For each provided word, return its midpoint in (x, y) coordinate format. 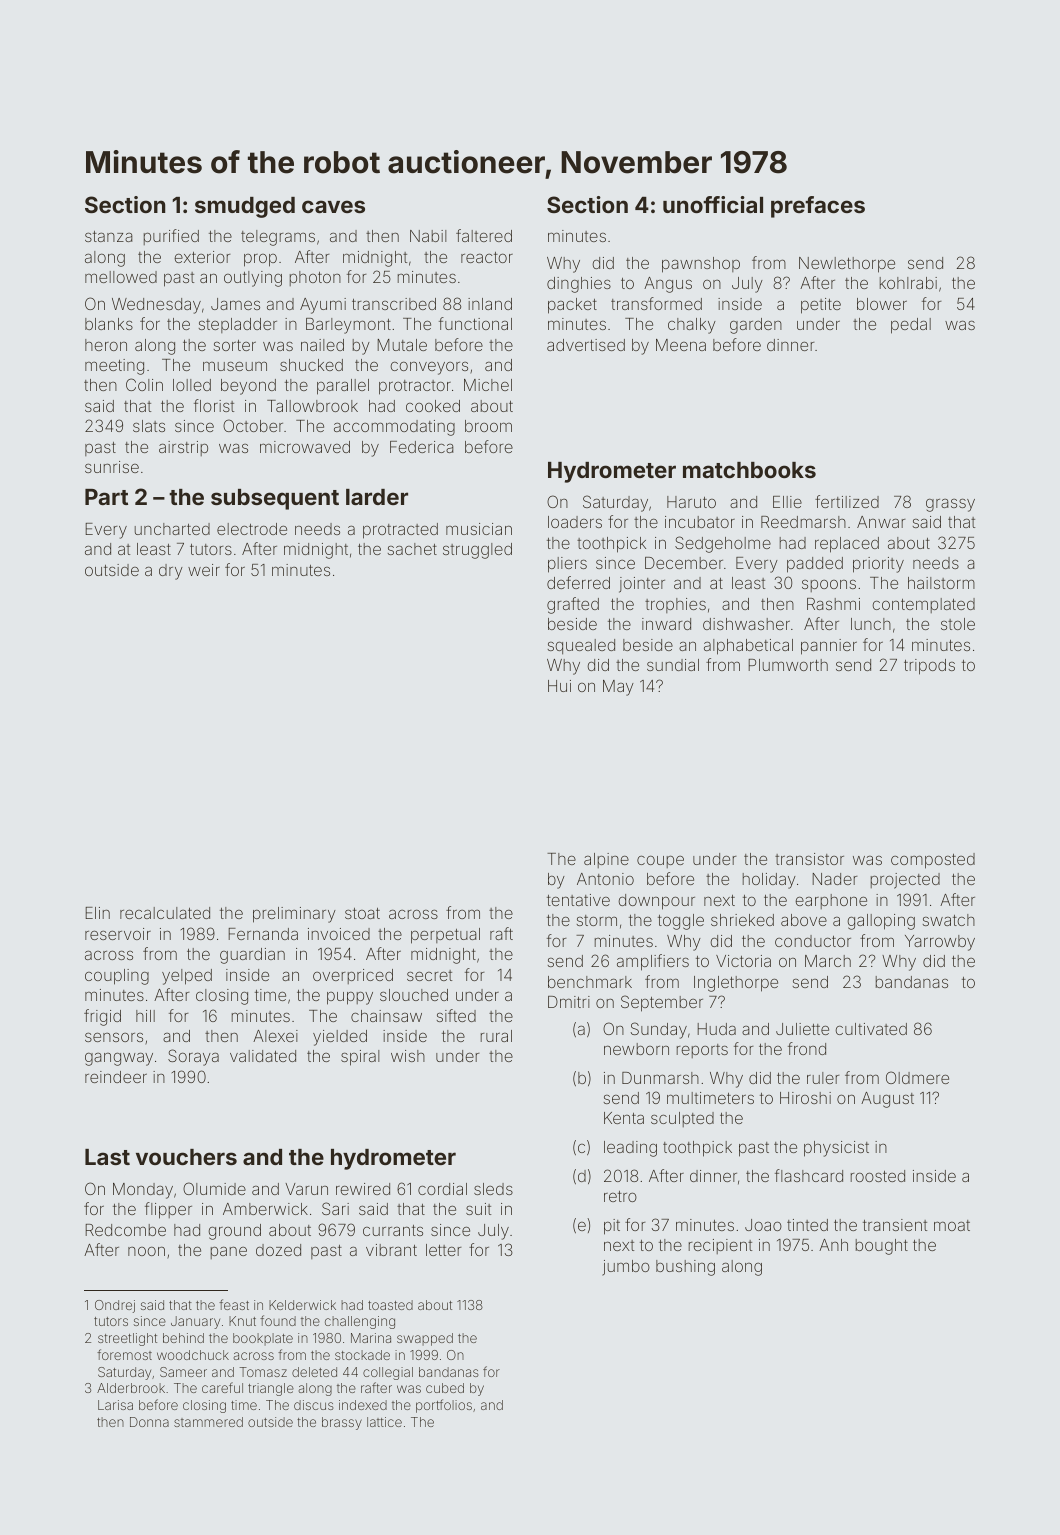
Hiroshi (805, 1098)
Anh (833, 1245)
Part (106, 497)
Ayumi (323, 306)
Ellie (787, 502)
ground (234, 1232)
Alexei (275, 1036)
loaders (575, 522)
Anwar (881, 522)
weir (204, 570)
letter (444, 1250)
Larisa (115, 1405)
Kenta (624, 1118)
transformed (656, 303)
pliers (567, 565)
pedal (911, 326)
